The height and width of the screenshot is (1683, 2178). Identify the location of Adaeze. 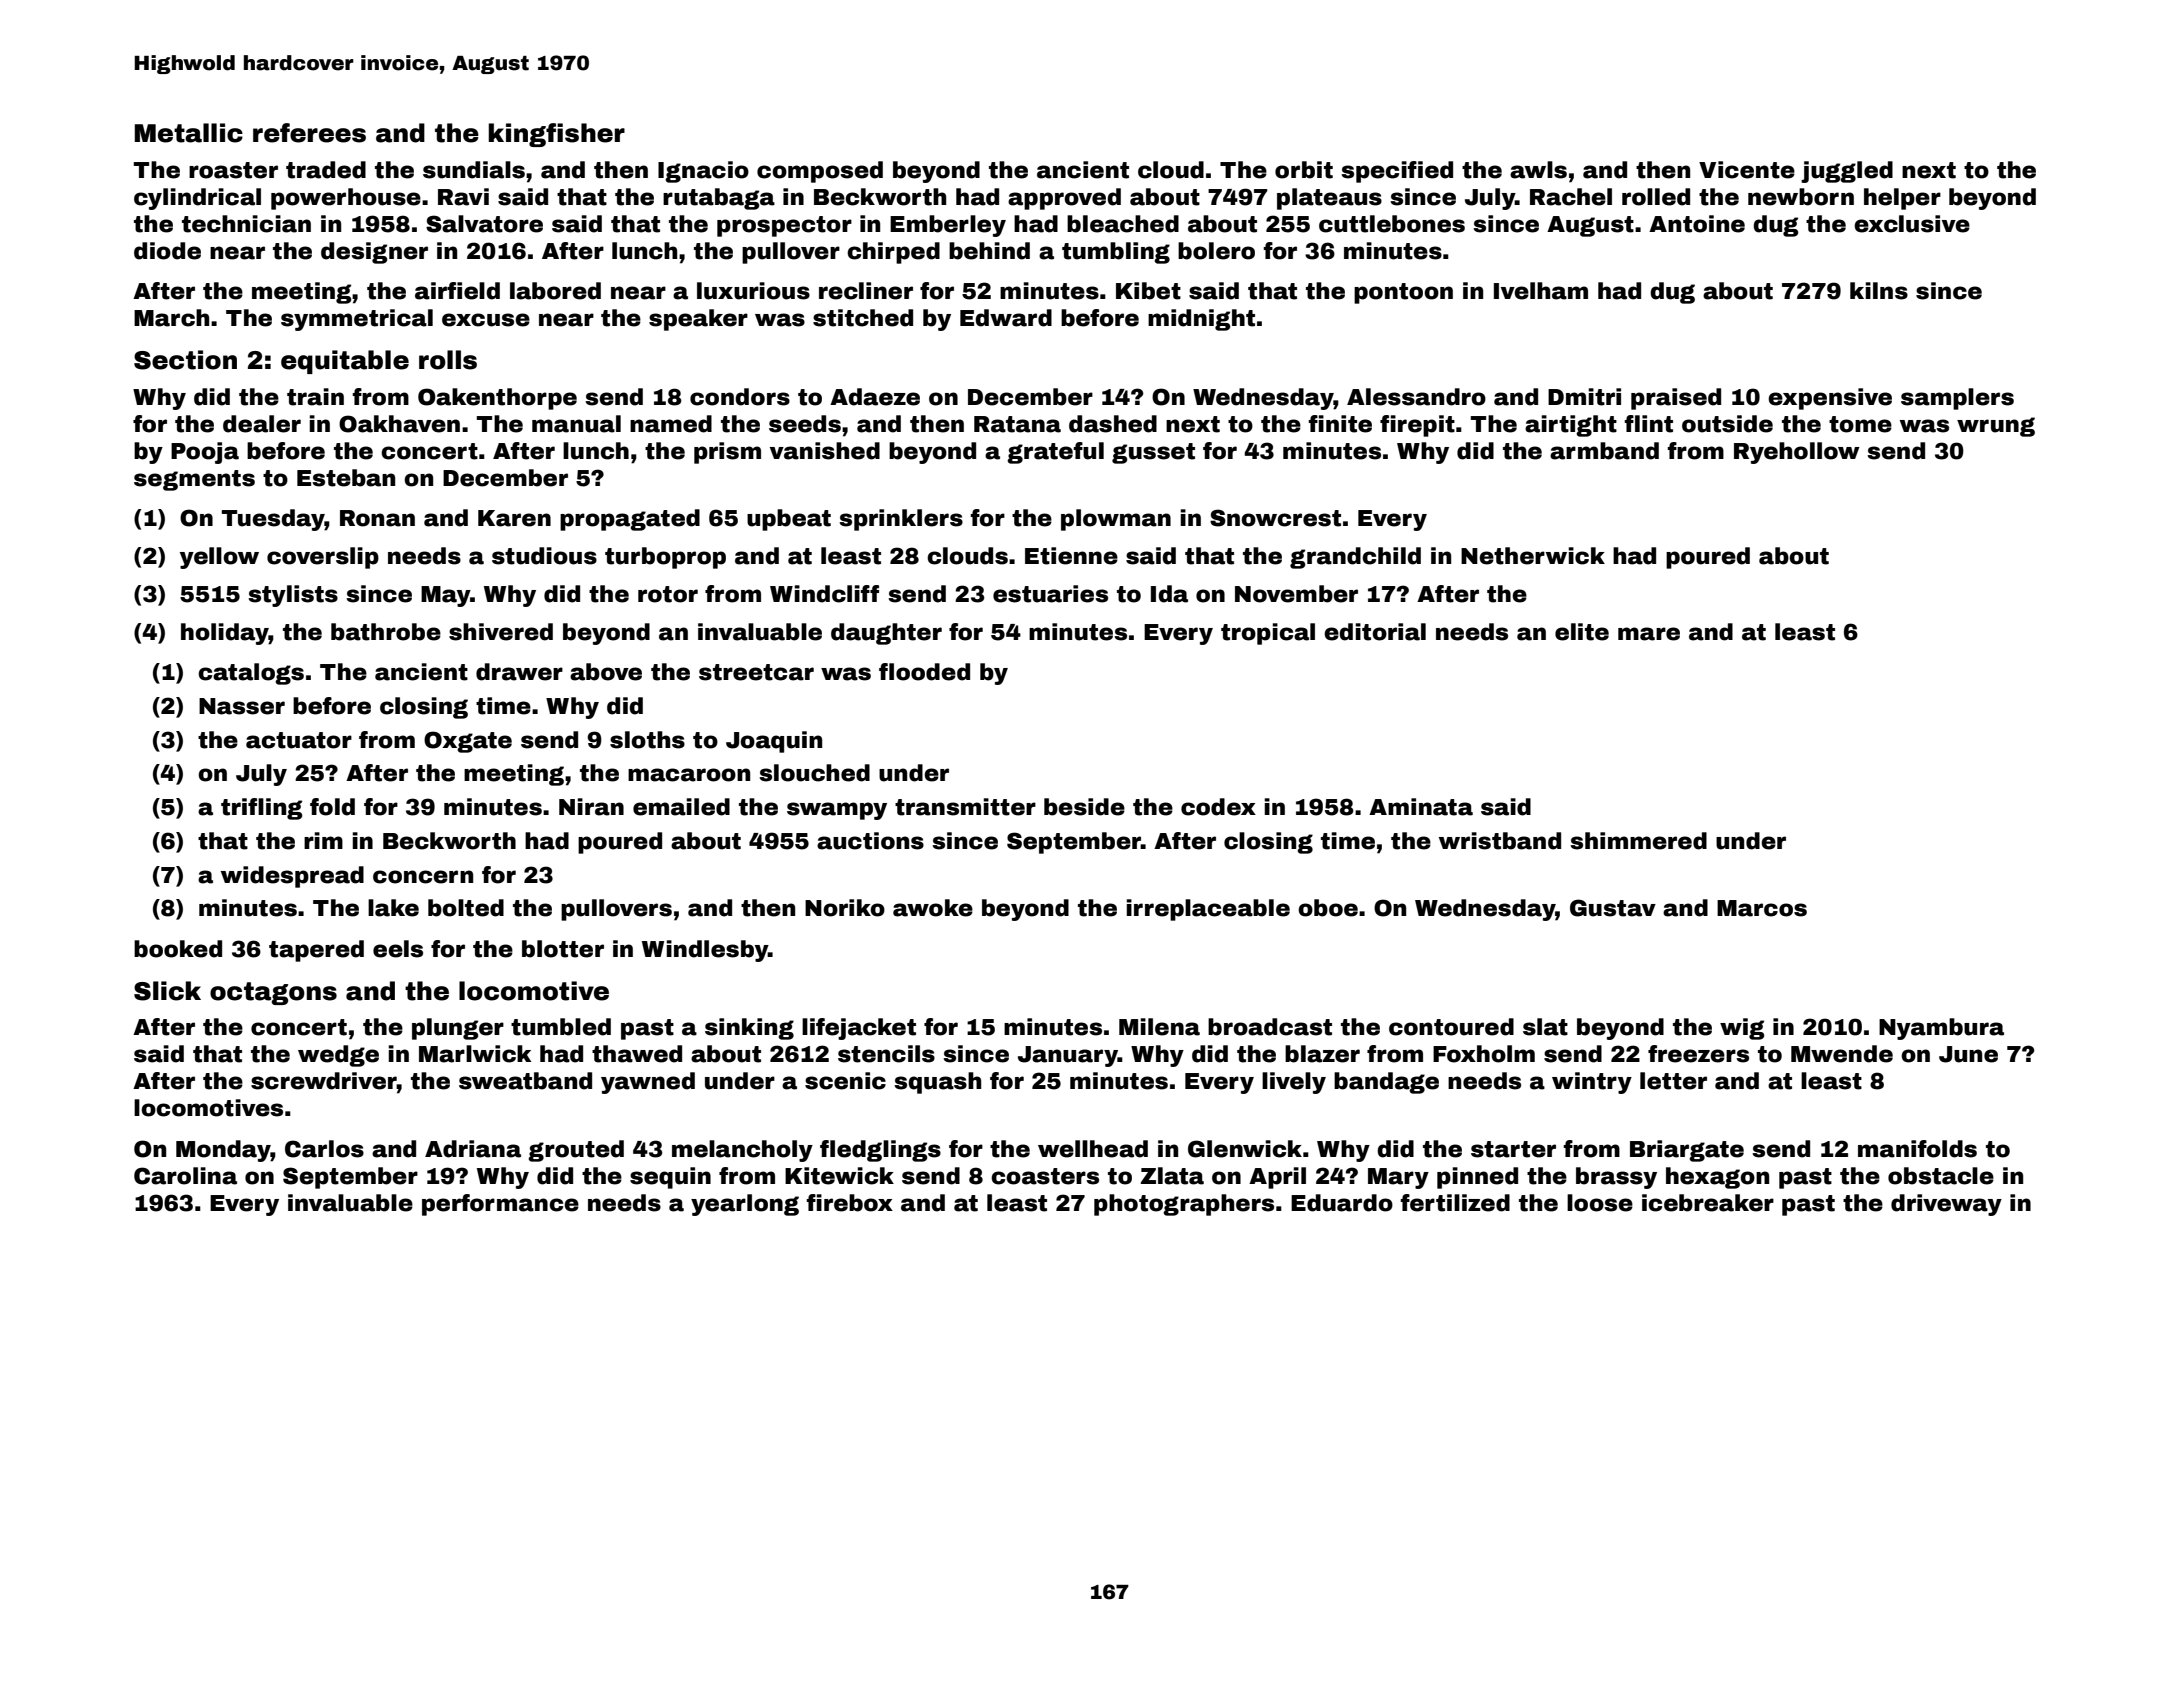
(875, 397).
